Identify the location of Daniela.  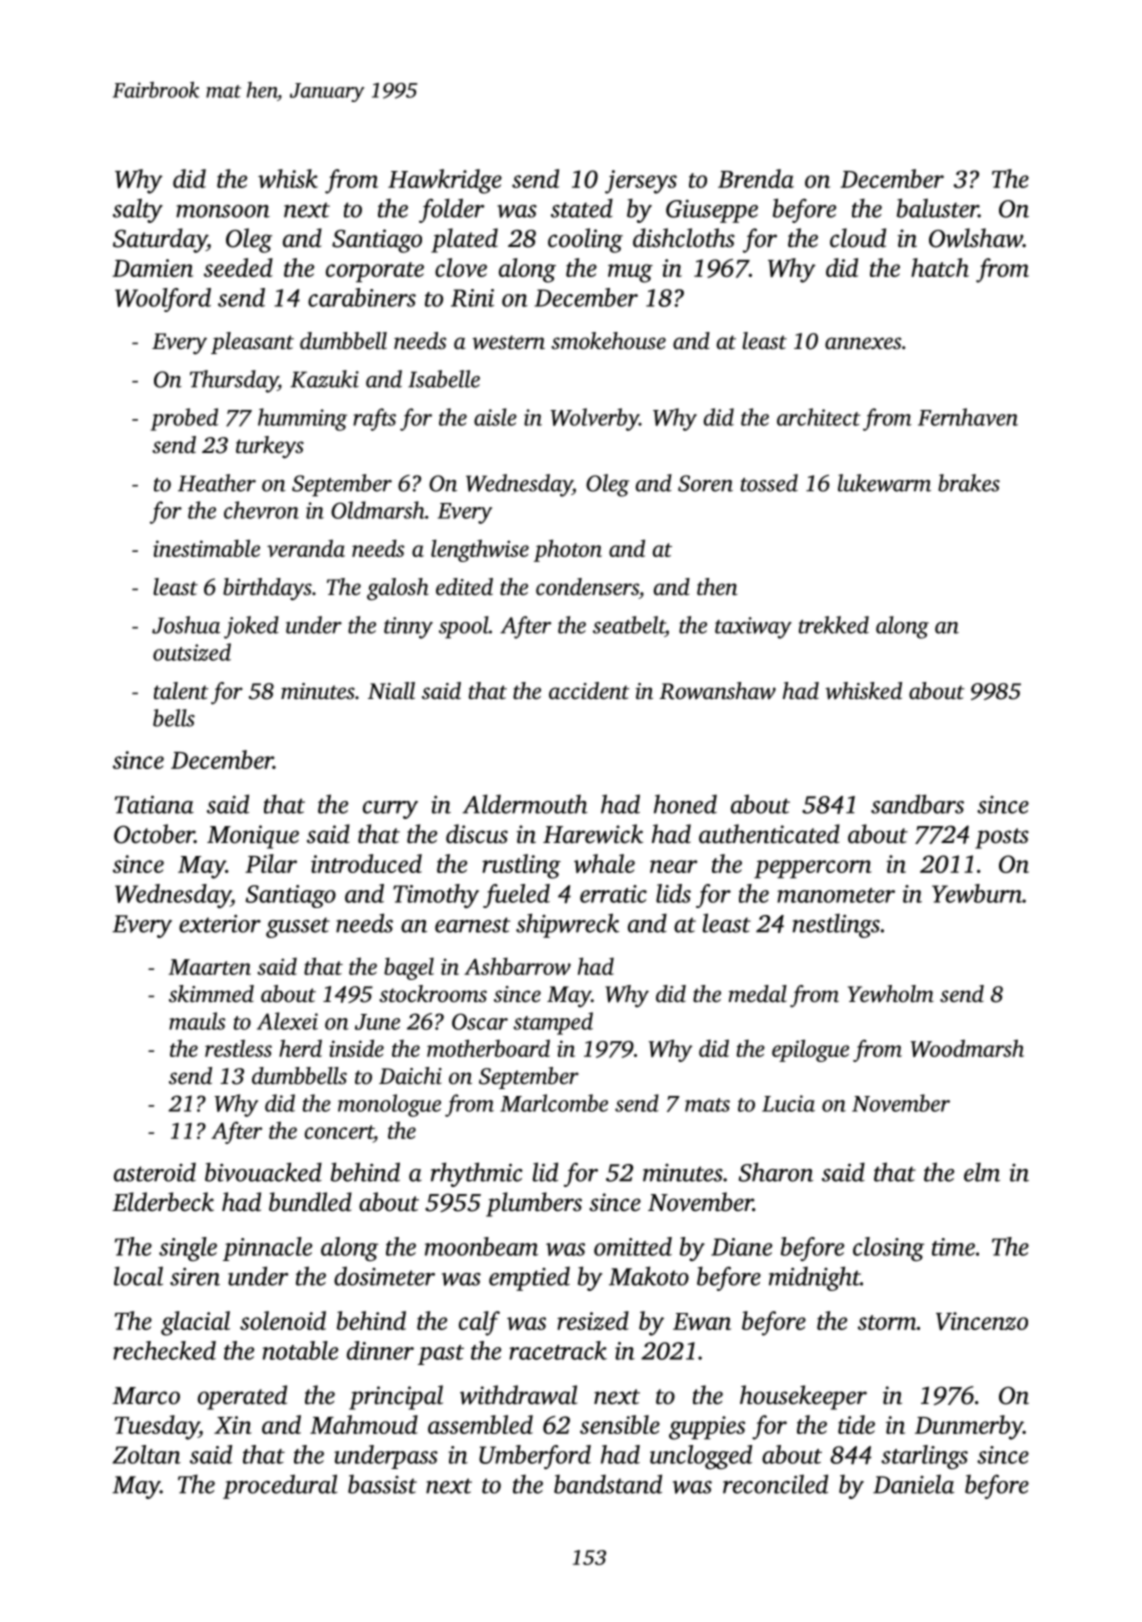
(913, 1484).
